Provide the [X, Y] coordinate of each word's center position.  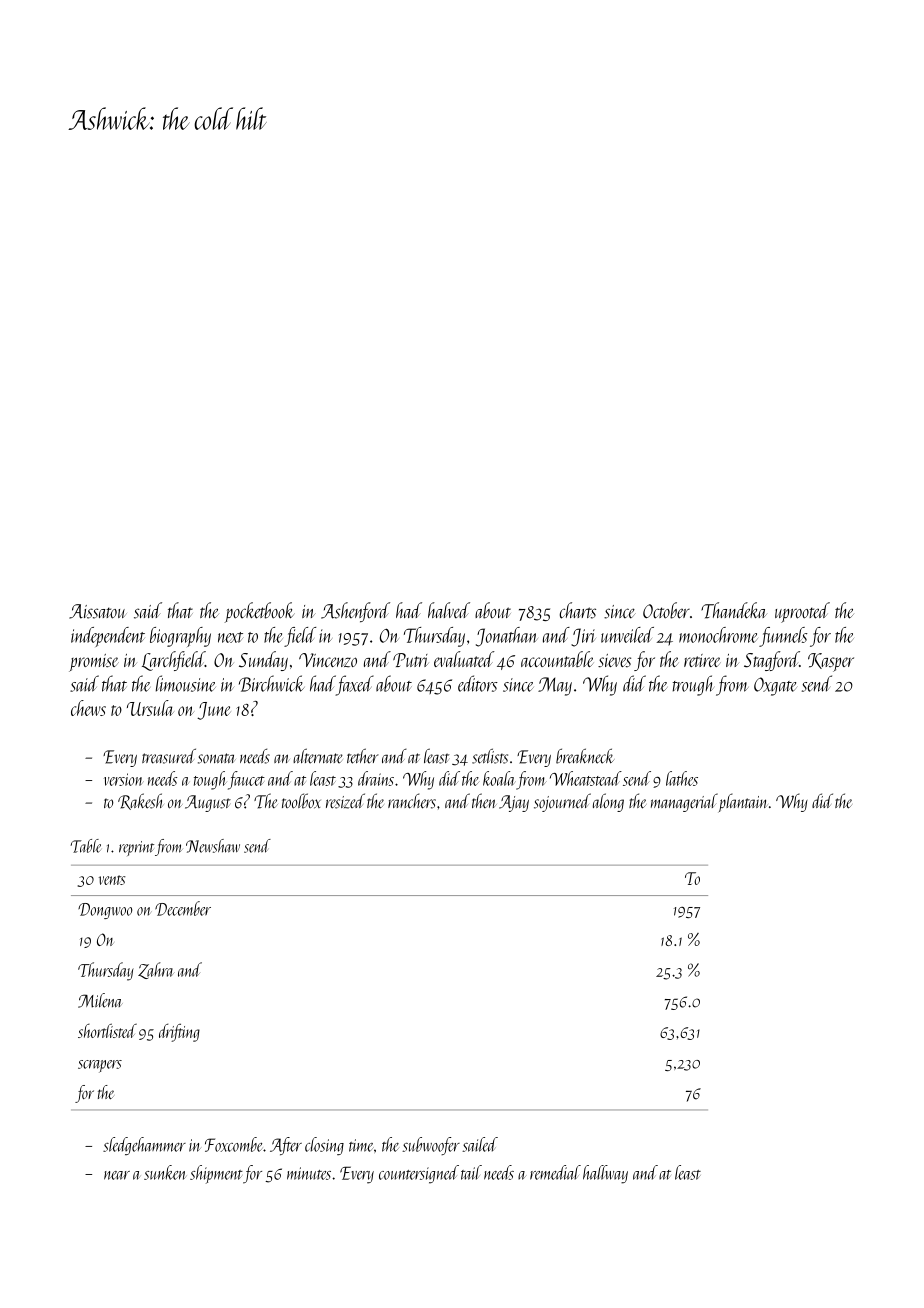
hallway [605, 1174]
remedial [555, 1172]
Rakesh [140, 801]
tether [363, 756]
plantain [743, 802]
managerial [684, 802]
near [117, 1175]
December [183, 908]
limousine [186, 683]
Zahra [156, 970]
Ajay [514, 803]
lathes [682, 778]
